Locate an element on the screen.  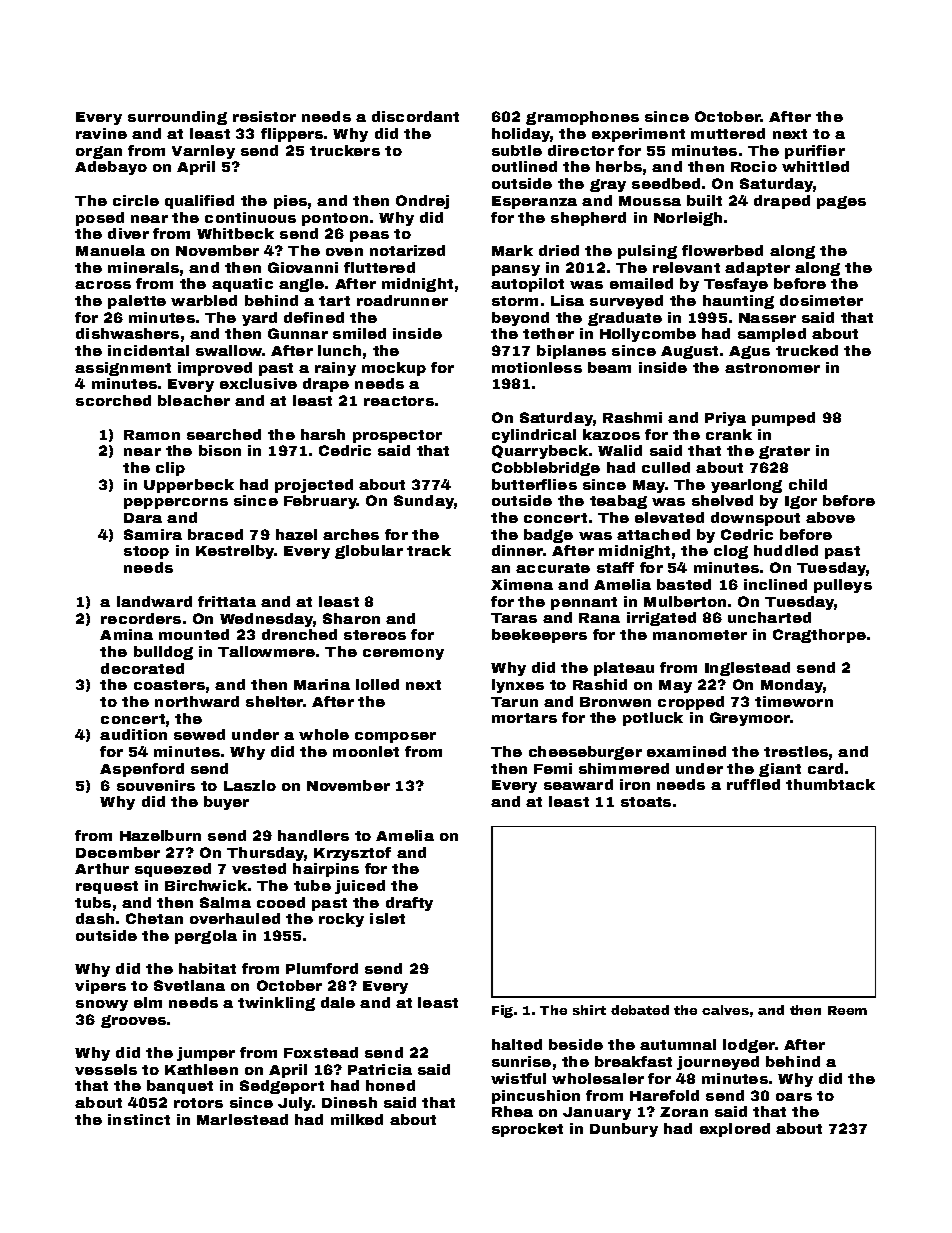
muttered is located at coordinates (728, 133).
